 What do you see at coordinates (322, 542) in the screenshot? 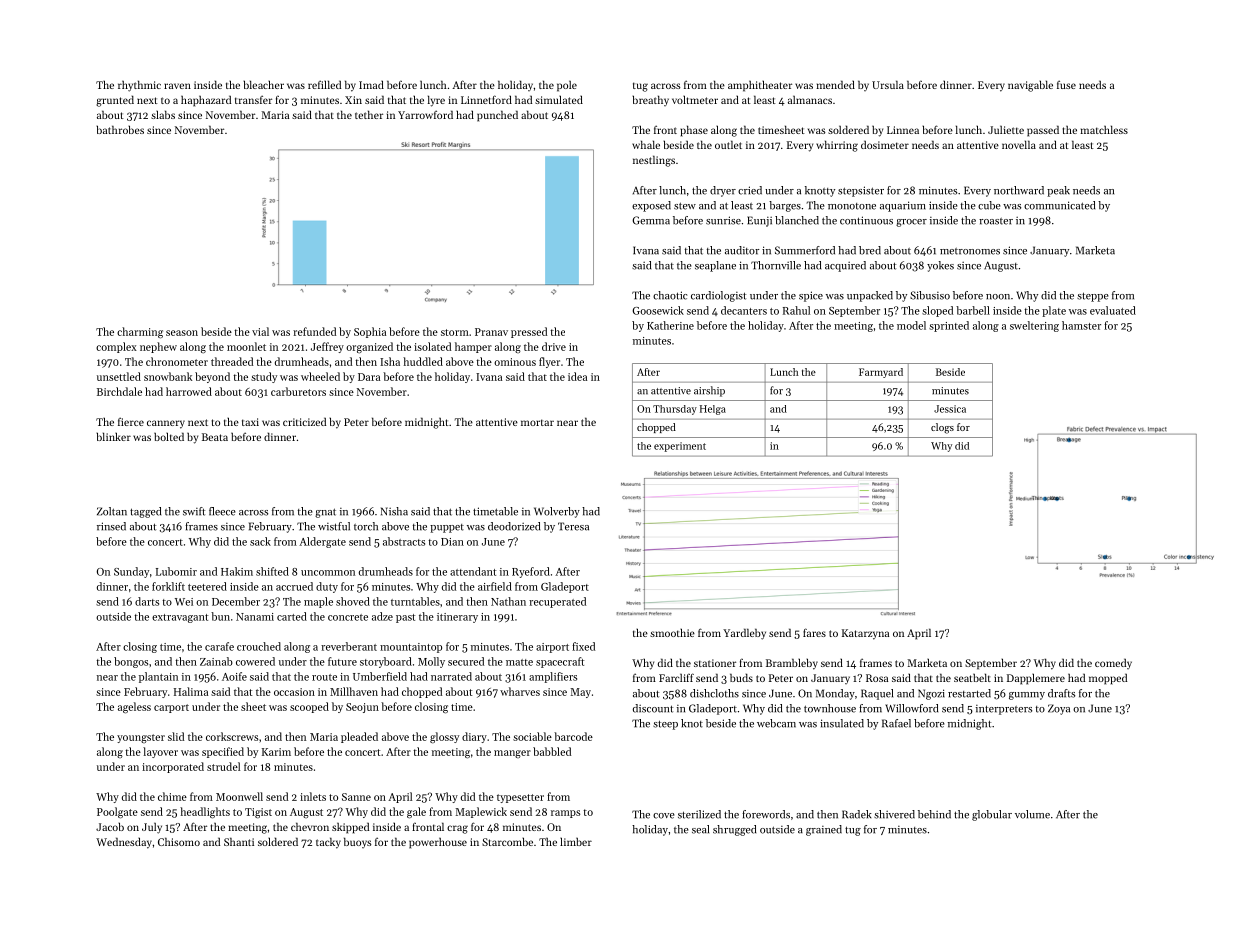
I see `Aldergate` at bounding box center [322, 542].
